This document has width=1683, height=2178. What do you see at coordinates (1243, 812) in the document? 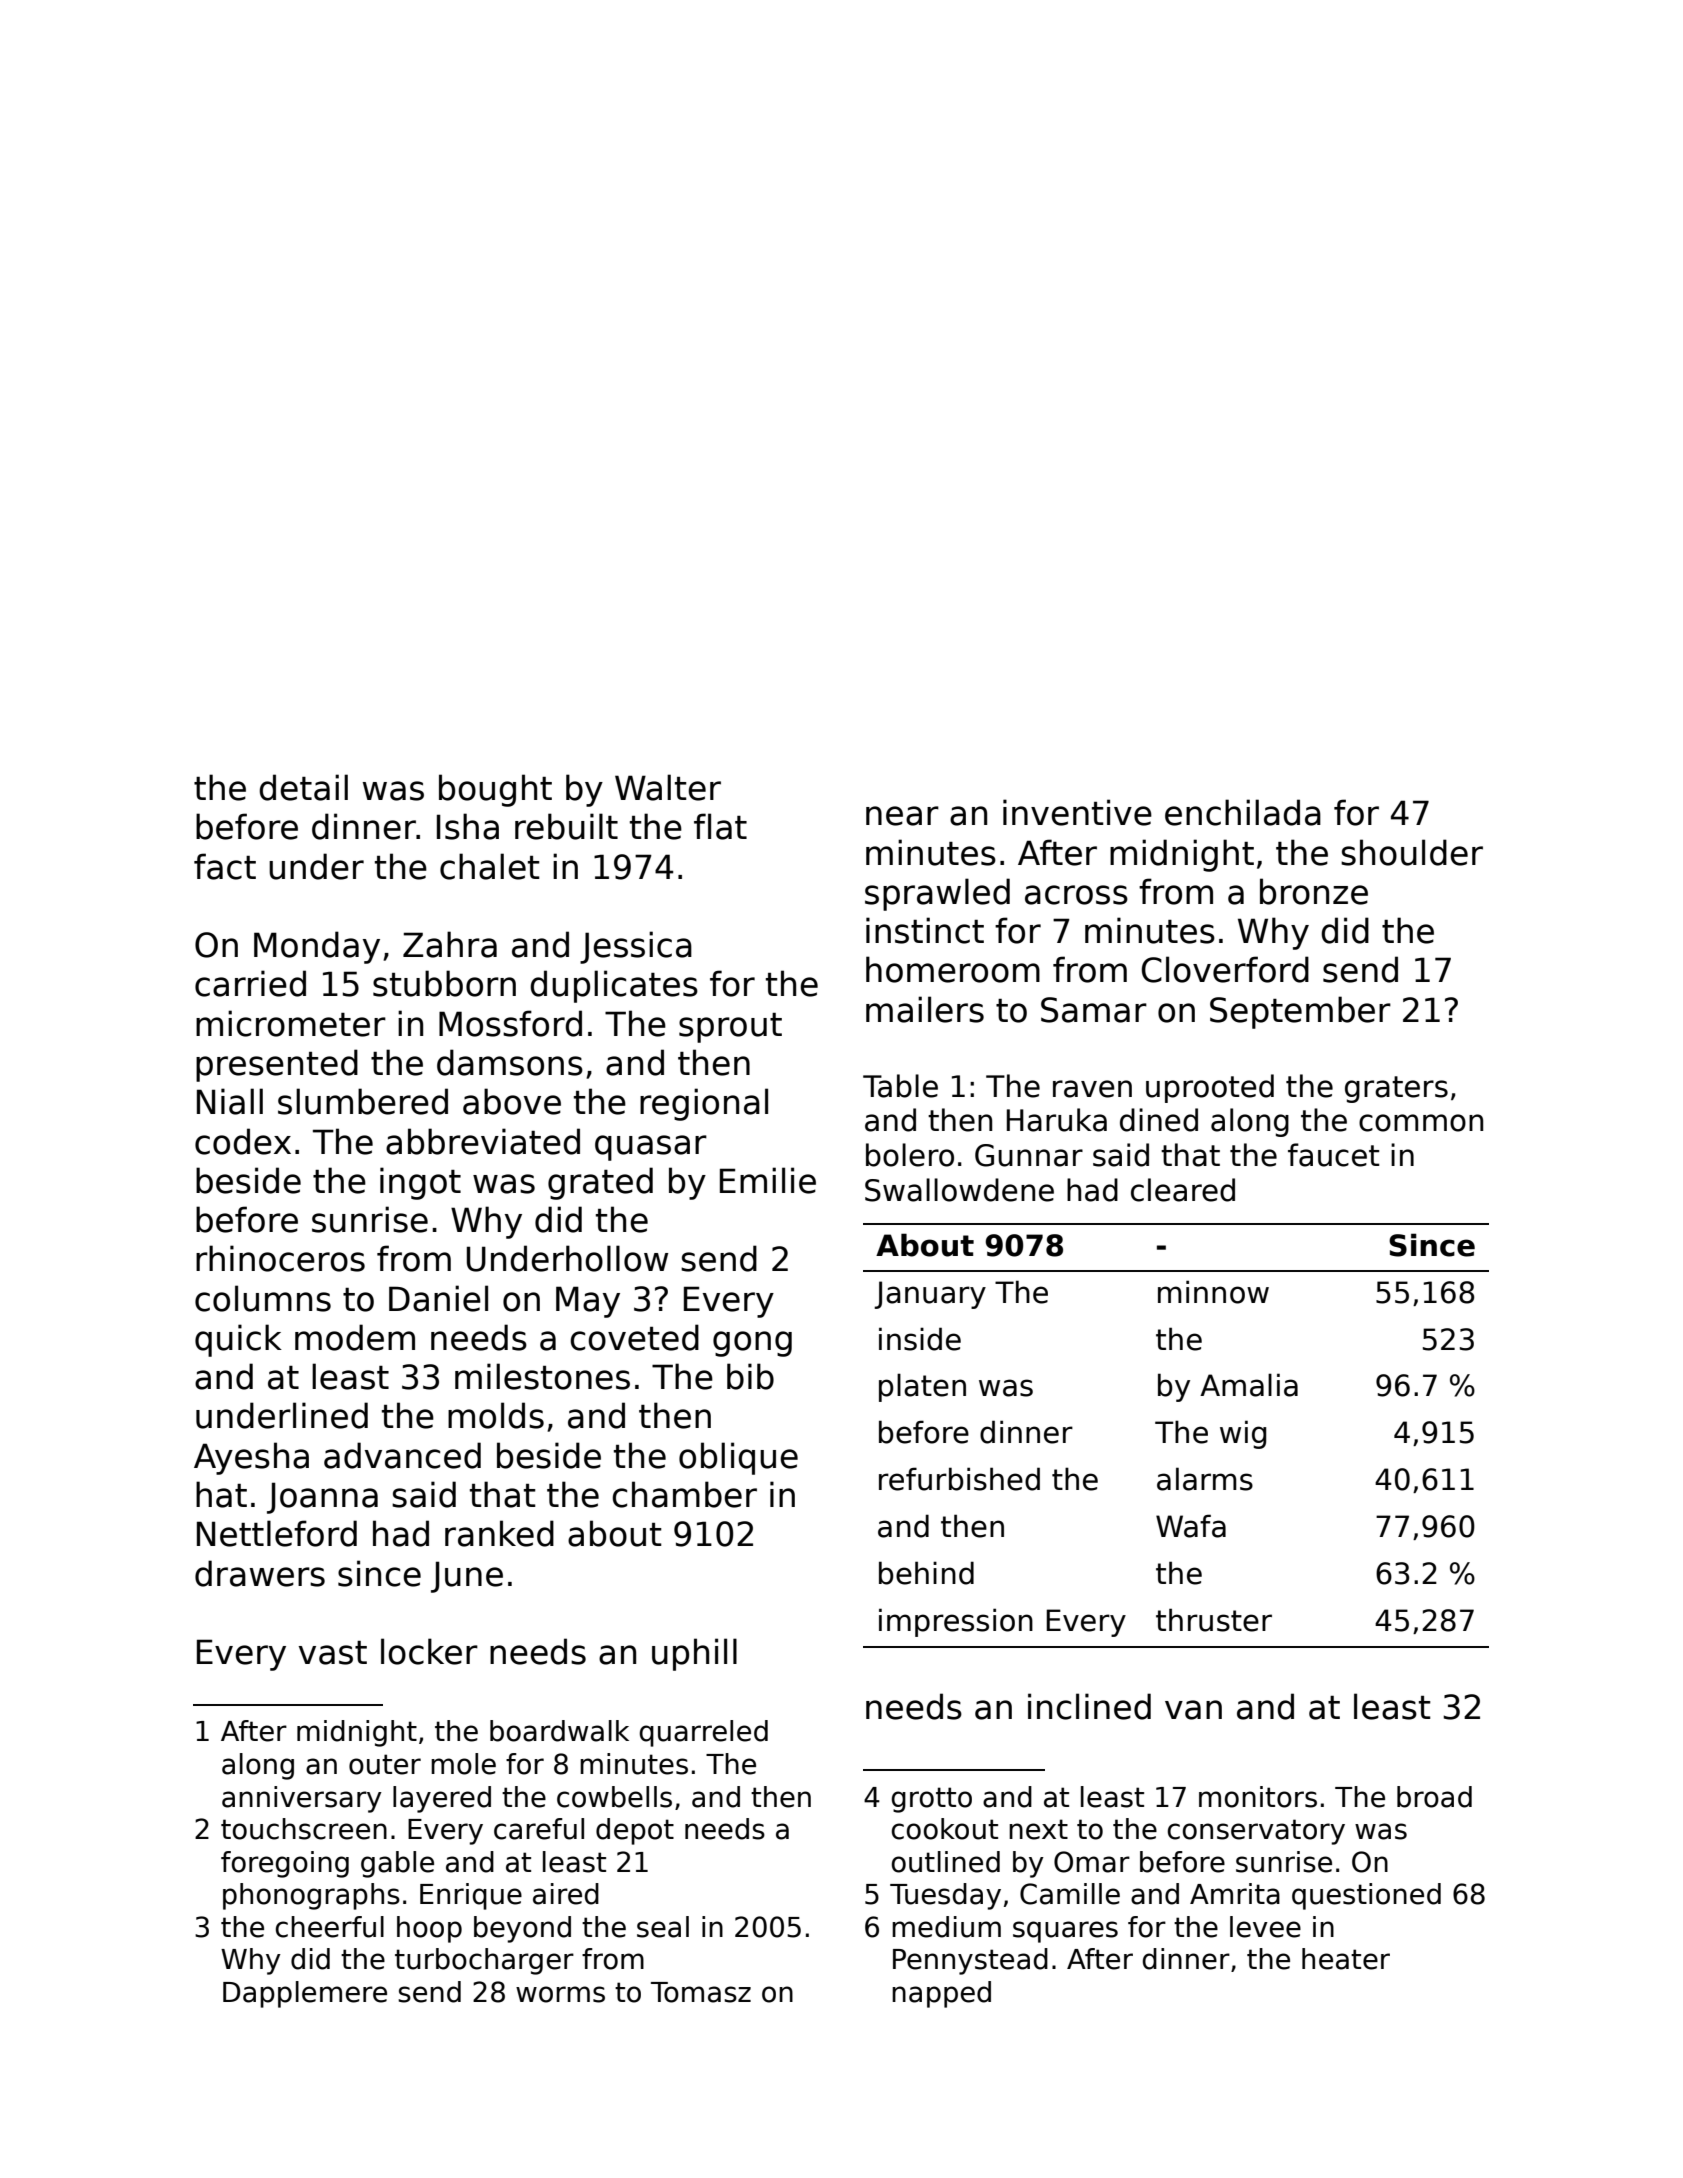
I see `enchilada` at bounding box center [1243, 812].
